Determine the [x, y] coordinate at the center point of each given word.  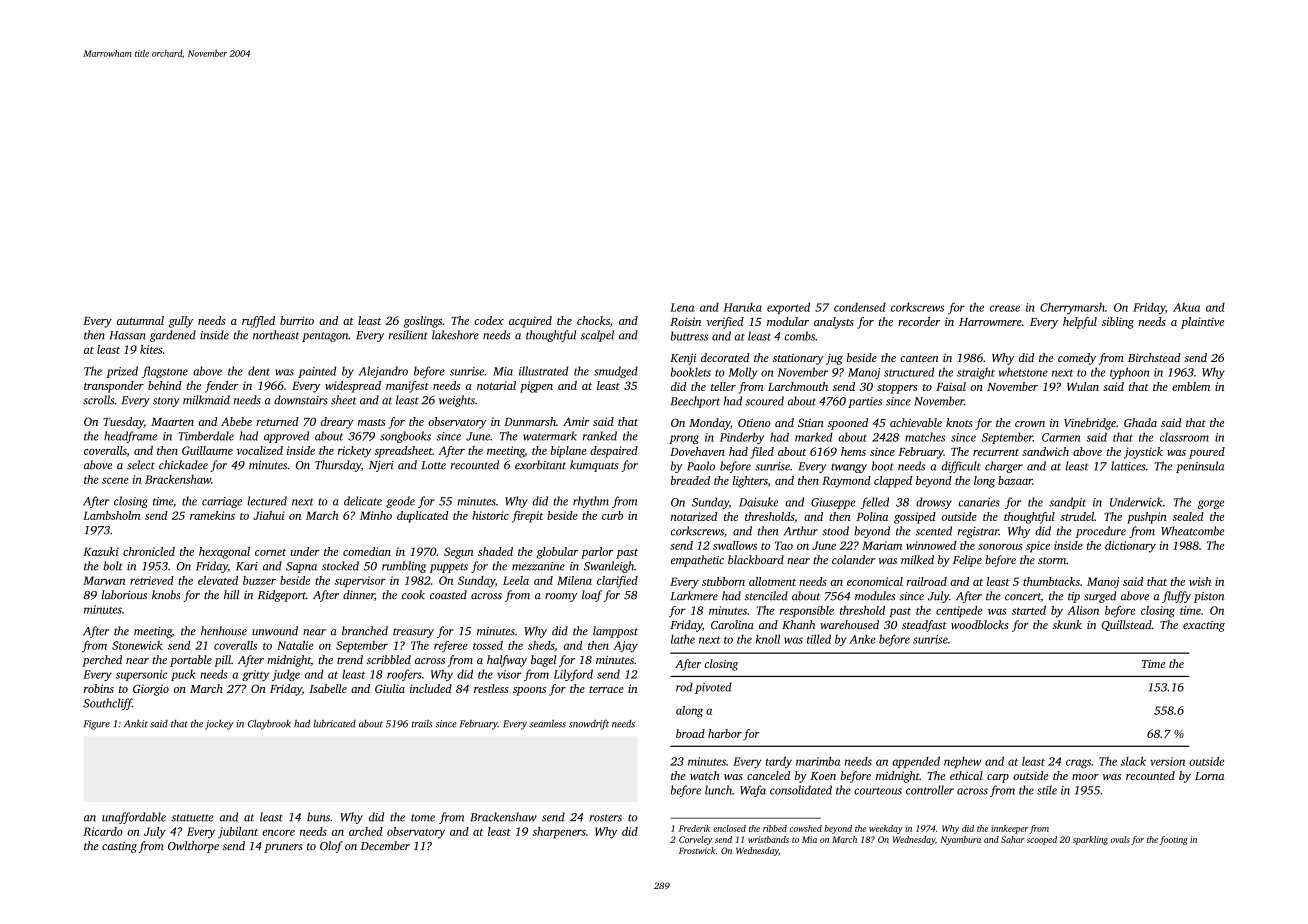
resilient [408, 335]
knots [959, 422]
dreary [337, 423]
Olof [331, 847]
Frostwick [697, 850]
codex [489, 320]
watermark [550, 436]
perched [102, 661]
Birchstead [1154, 357]
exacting [1204, 626]
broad [690, 733]
